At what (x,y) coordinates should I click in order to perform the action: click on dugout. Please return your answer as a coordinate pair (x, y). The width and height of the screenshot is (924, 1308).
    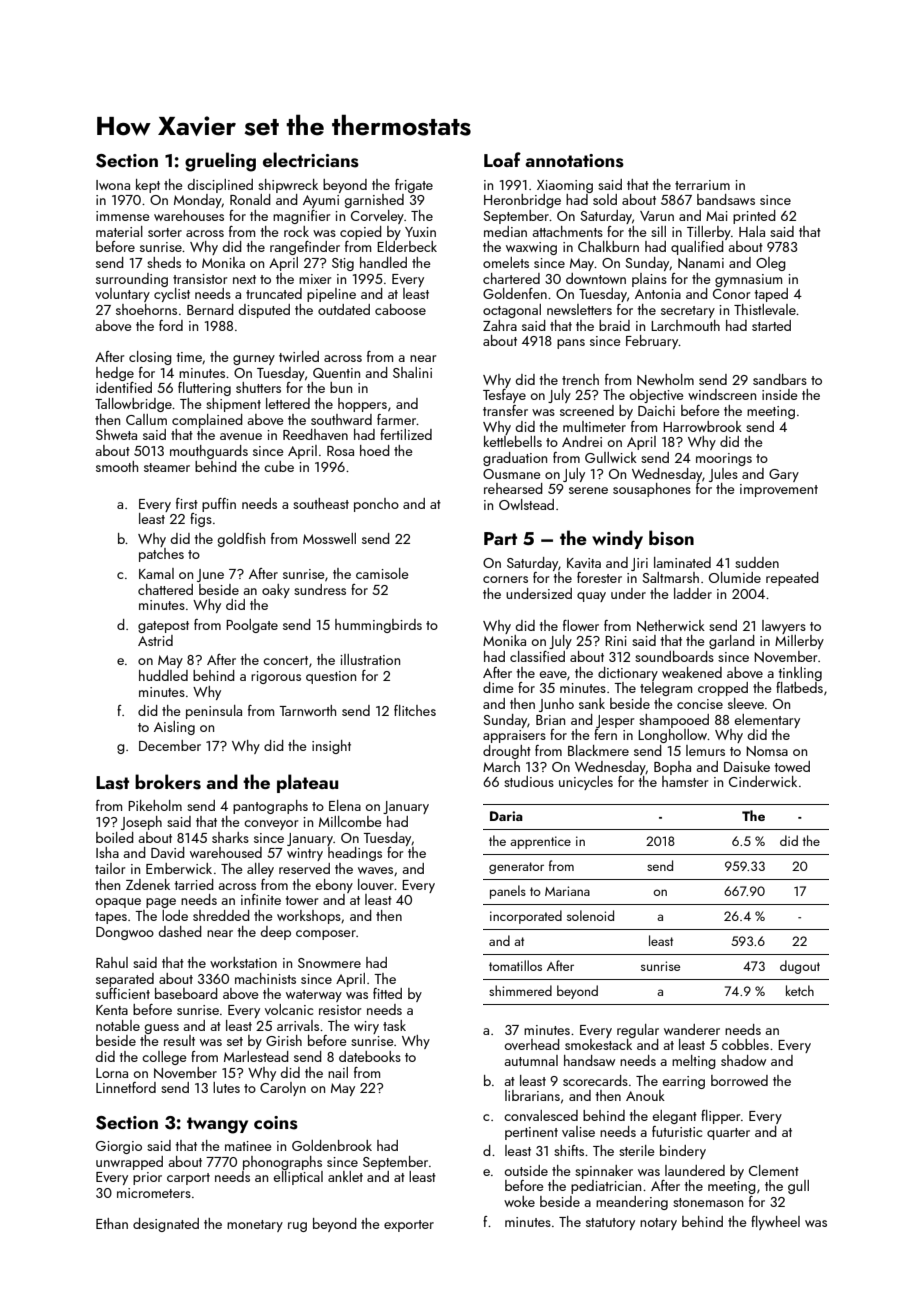
    Looking at the image, I should click on (800, 967).
